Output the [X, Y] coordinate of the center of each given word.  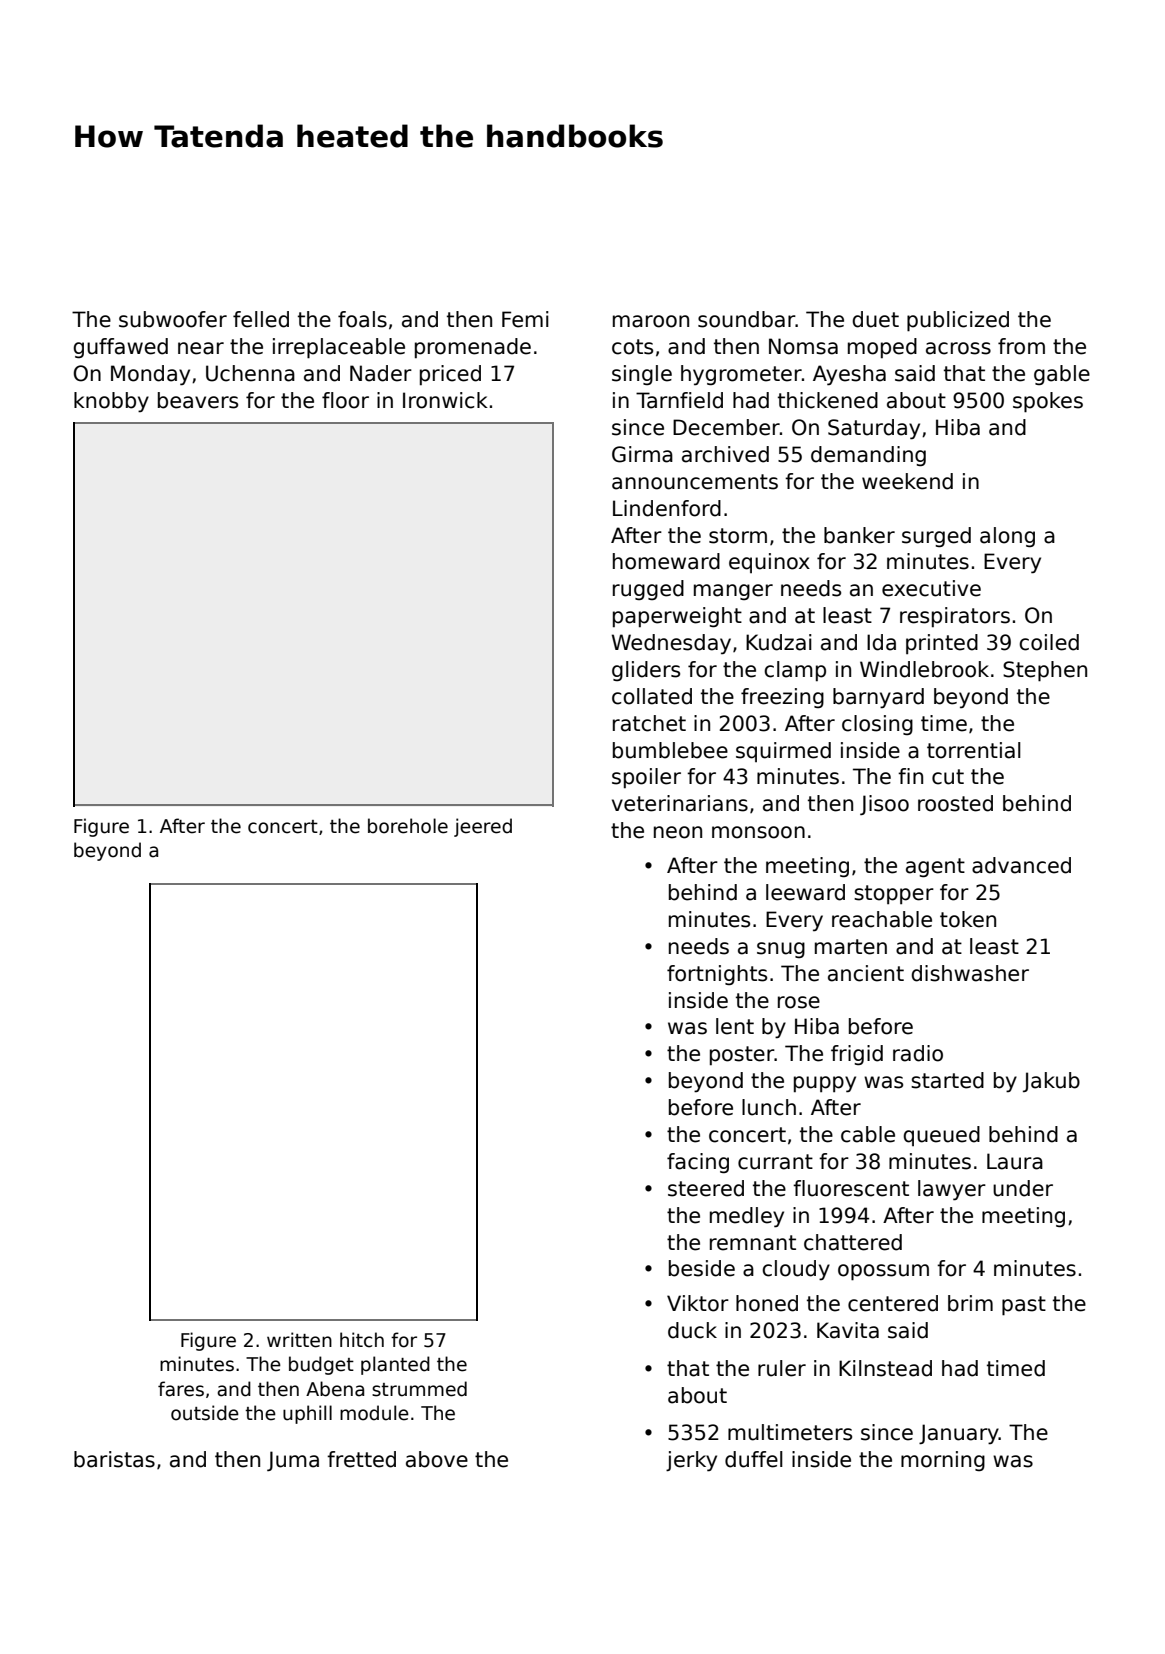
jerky [691, 1461]
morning [943, 1461]
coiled [1049, 642]
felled [261, 319]
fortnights [717, 975]
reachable [882, 919]
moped [882, 348]
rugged [648, 590]
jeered [483, 827]
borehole [408, 826]
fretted [361, 1459]
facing [698, 1163]
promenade [473, 348]
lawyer [952, 1190]
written [299, 1340]
